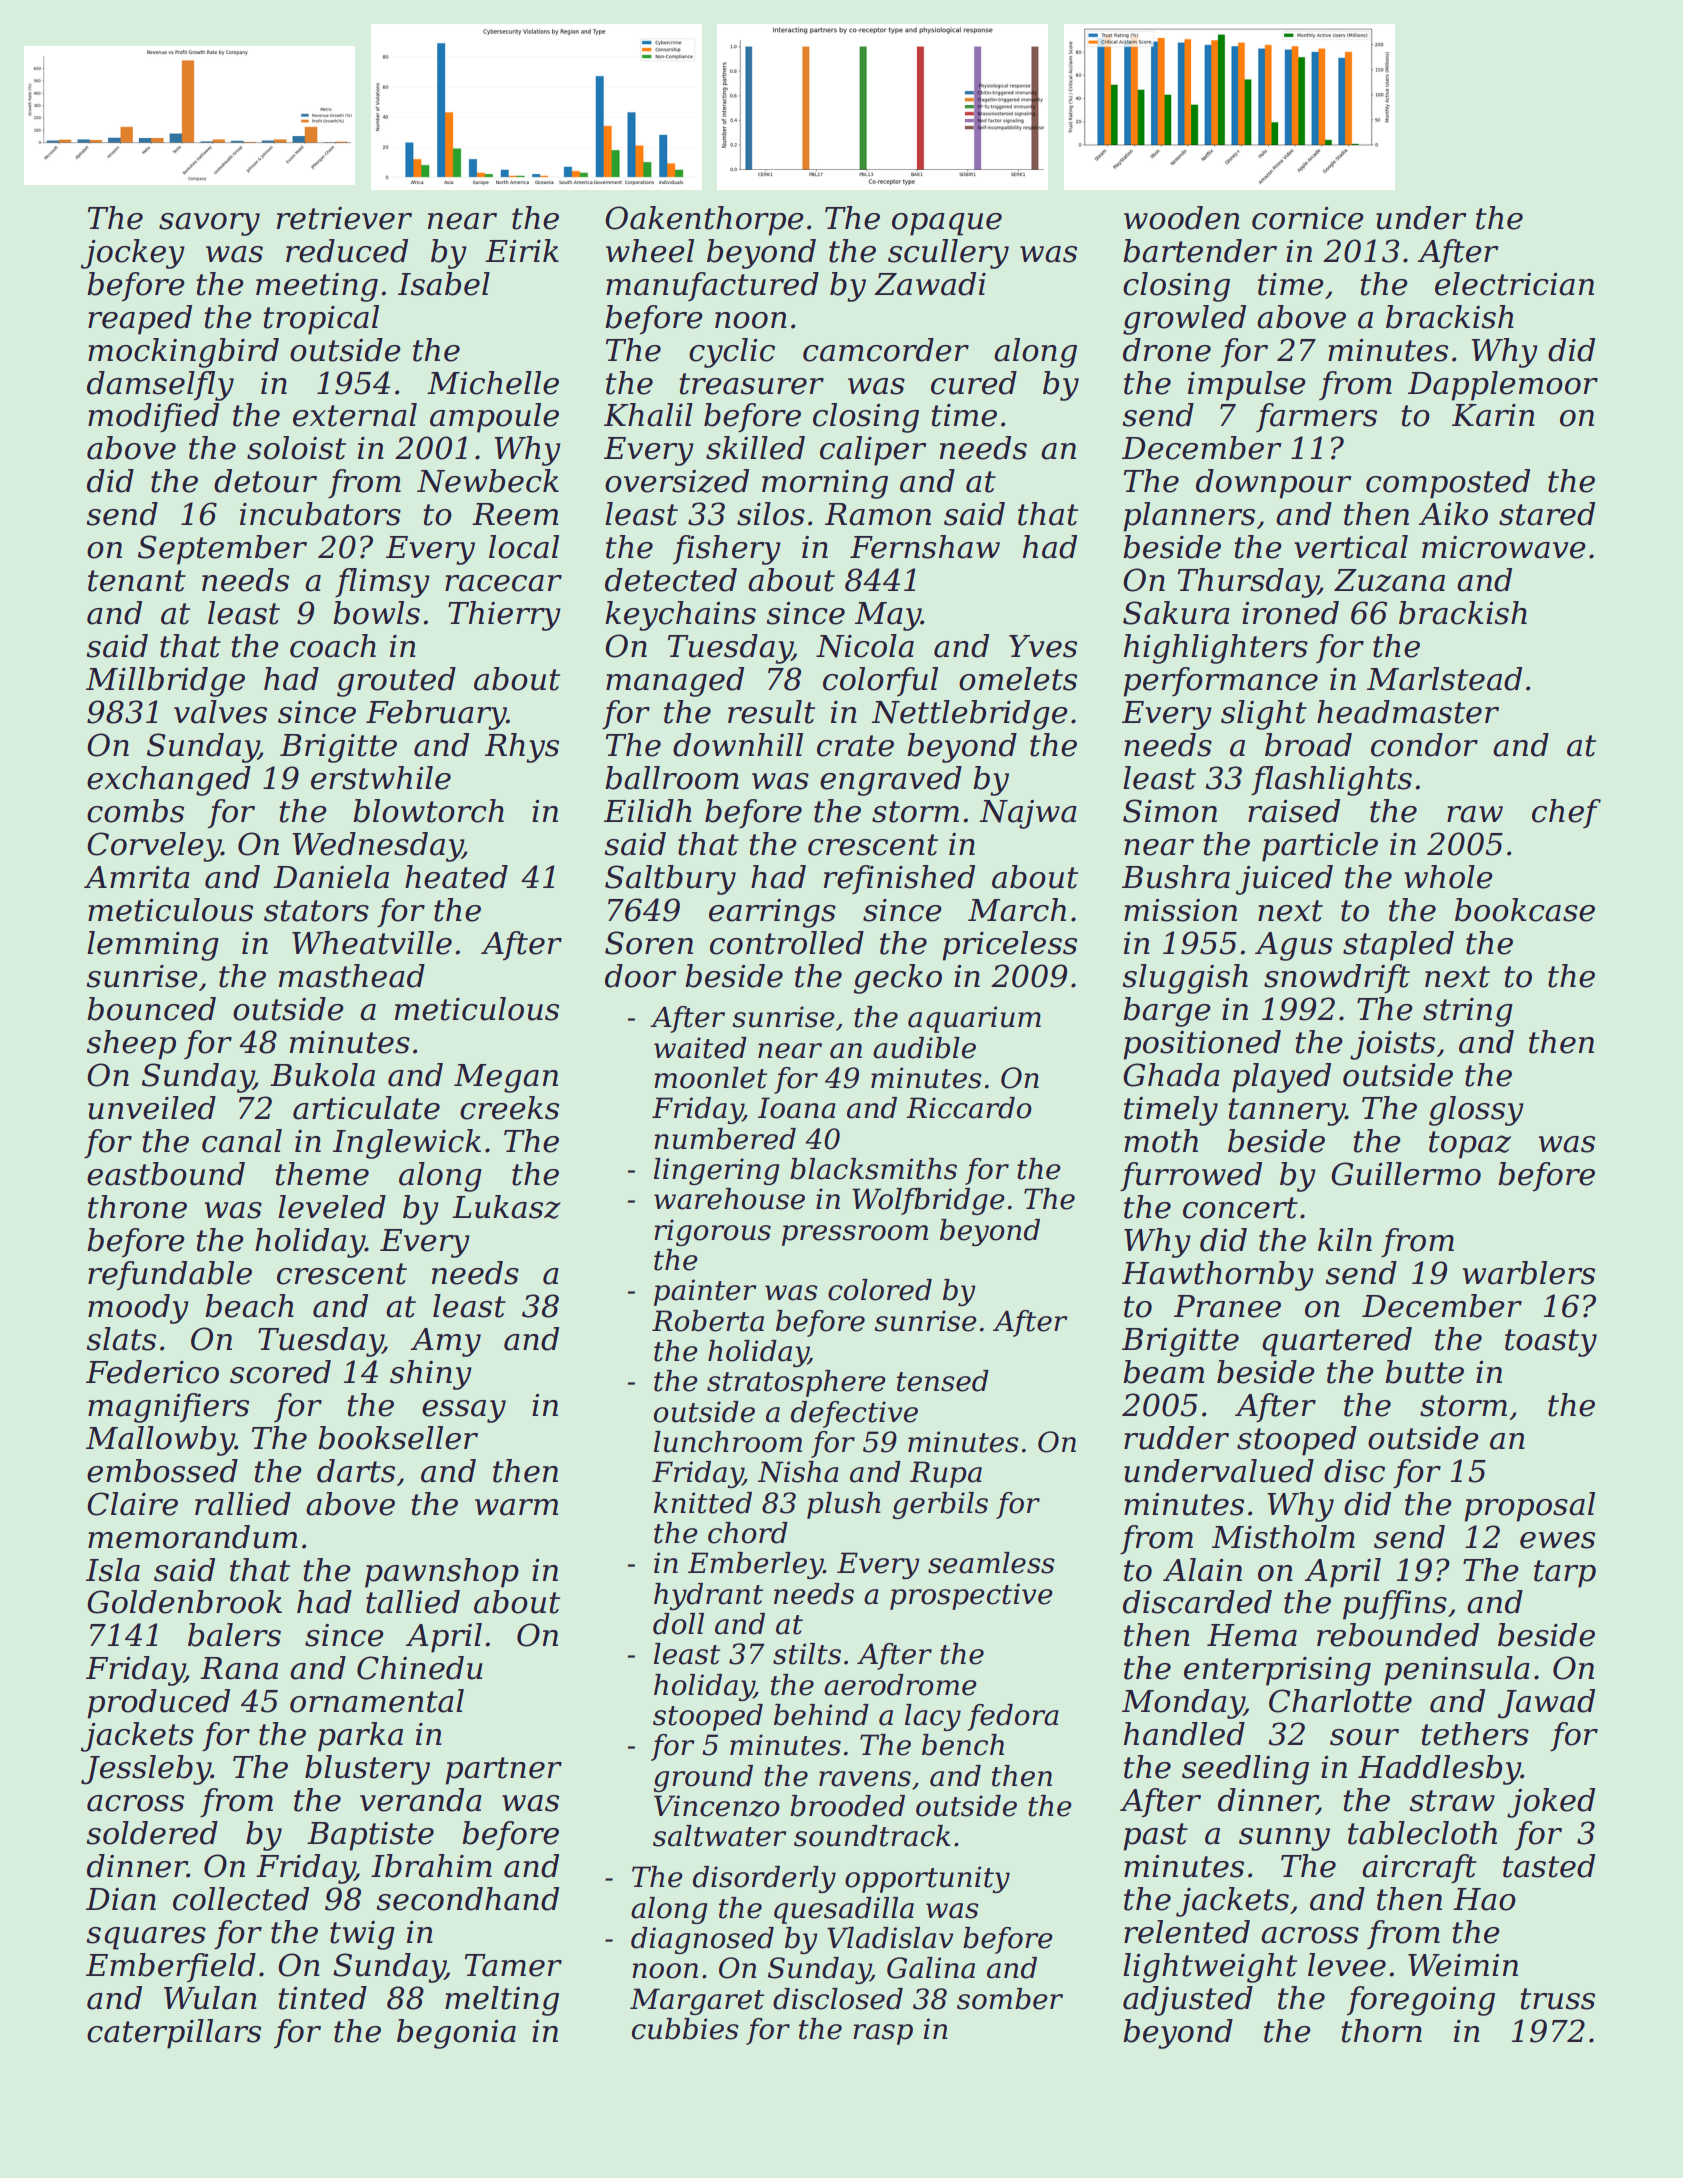 This screenshot has height=2178, width=1683. What do you see at coordinates (883, 2034) in the screenshot?
I see `rasp` at bounding box center [883, 2034].
